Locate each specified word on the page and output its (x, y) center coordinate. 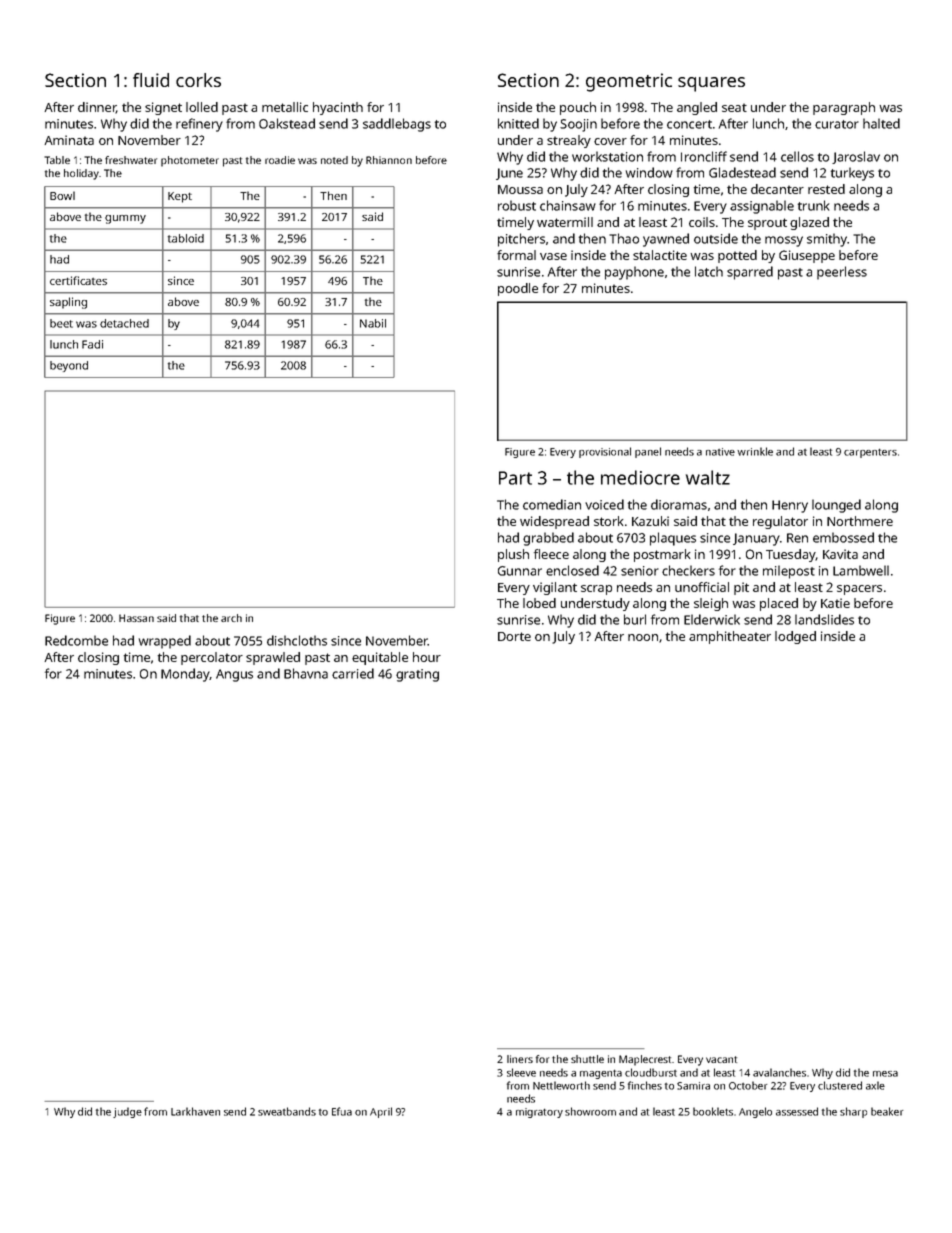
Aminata (69, 140)
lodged (795, 637)
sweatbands (287, 1111)
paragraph (844, 108)
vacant (721, 1059)
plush (513, 555)
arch (231, 618)
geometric (629, 82)
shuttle (587, 1059)
